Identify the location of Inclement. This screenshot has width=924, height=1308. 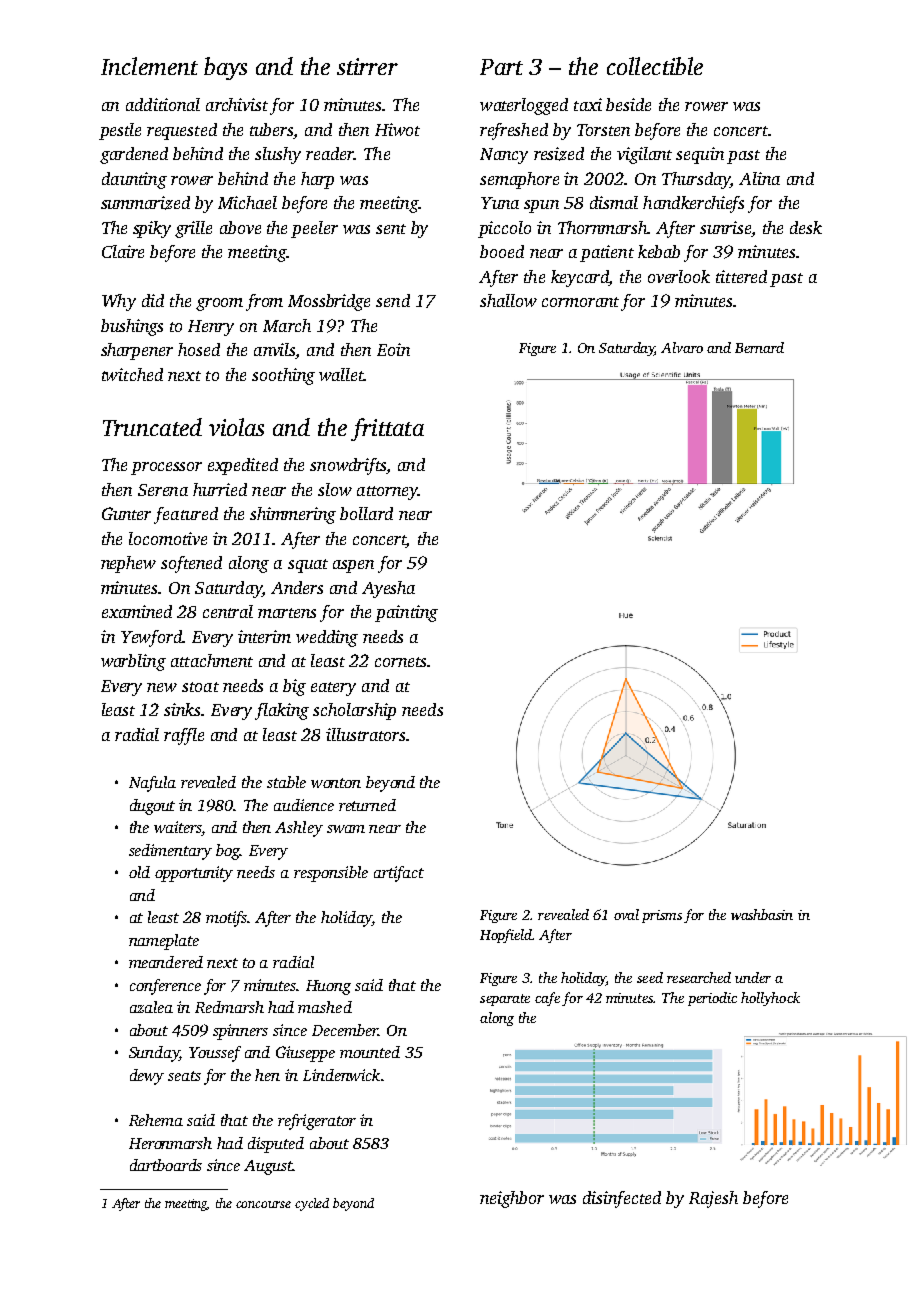
(149, 66).
